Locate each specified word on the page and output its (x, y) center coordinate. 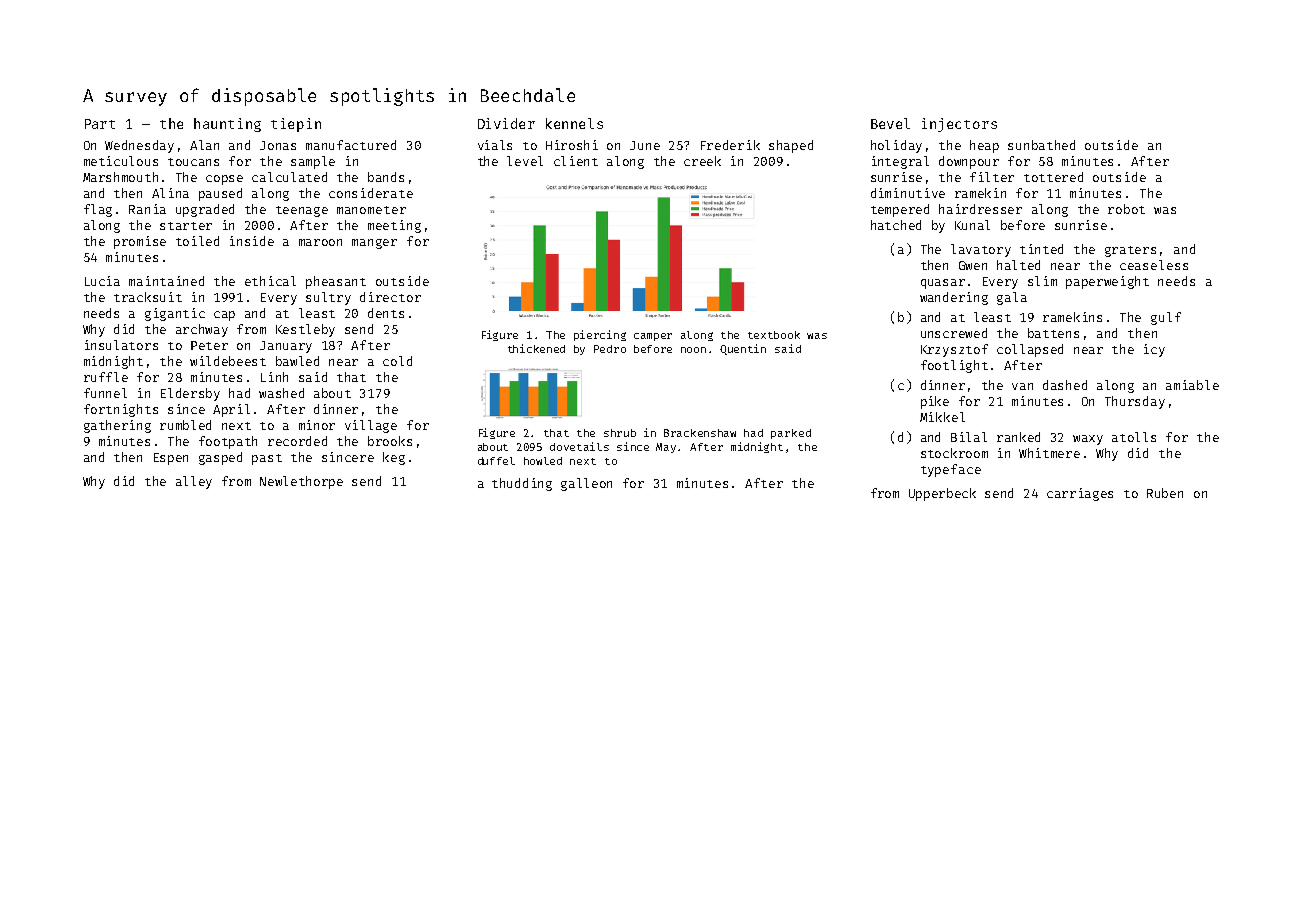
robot (1126, 209)
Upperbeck (942, 494)
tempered (900, 210)
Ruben (1165, 493)
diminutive (908, 193)
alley (194, 482)
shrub (620, 433)
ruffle (106, 377)
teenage (302, 211)
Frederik (730, 145)
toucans (193, 162)
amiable (1192, 385)
